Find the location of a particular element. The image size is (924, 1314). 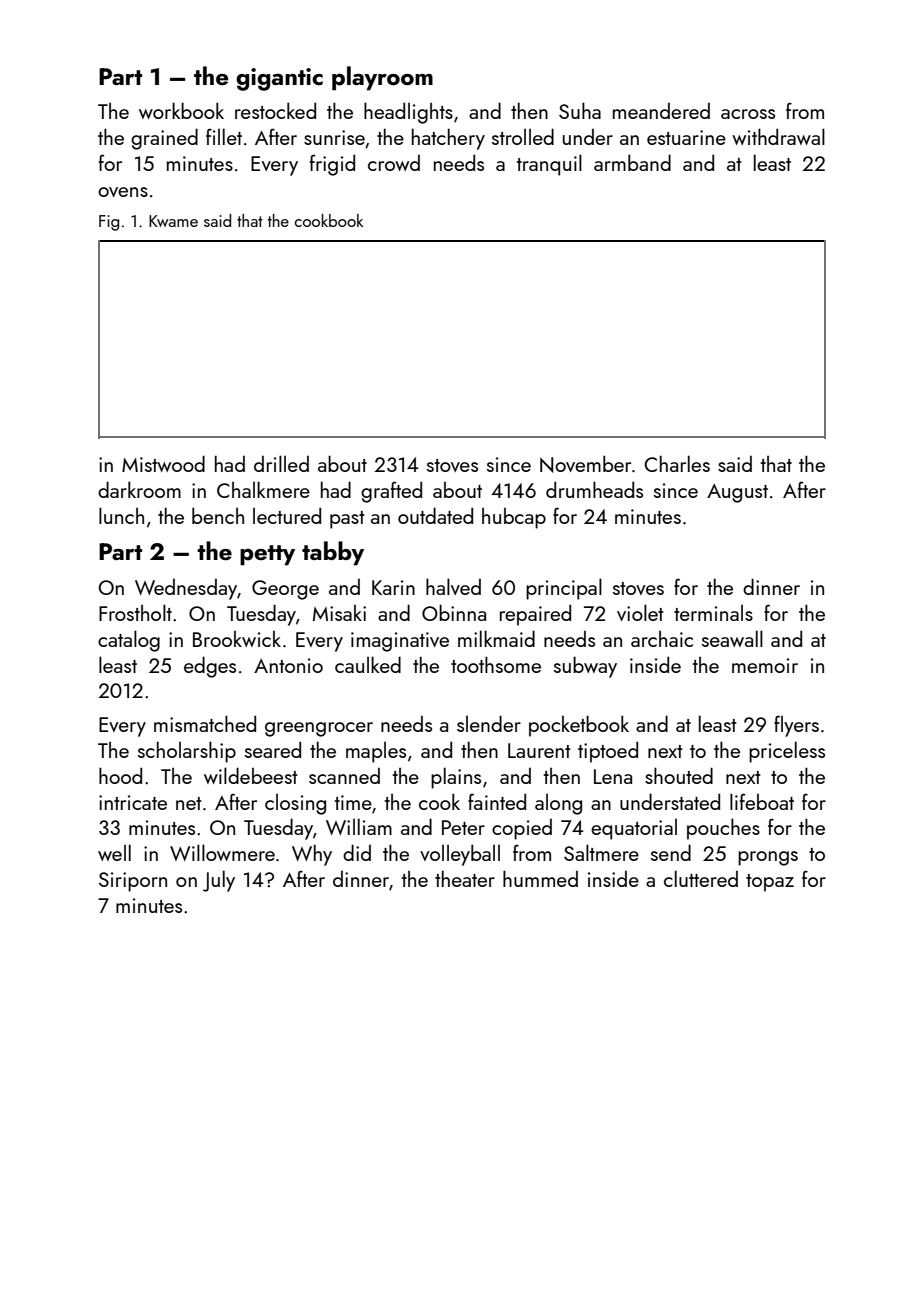

Saltmere is located at coordinates (601, 852).
